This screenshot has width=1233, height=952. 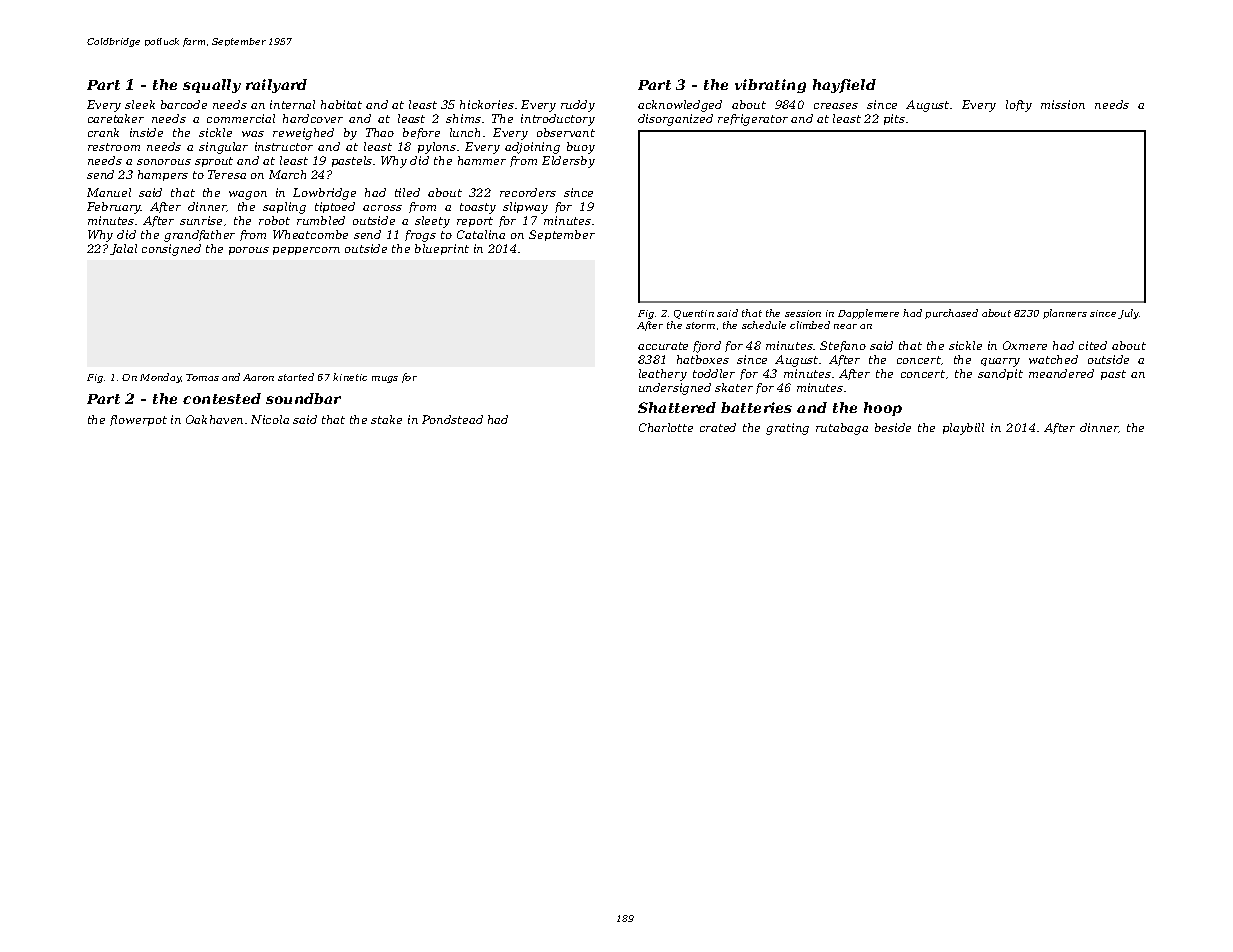 I want to click on creases, so click(x=836, y=106).
